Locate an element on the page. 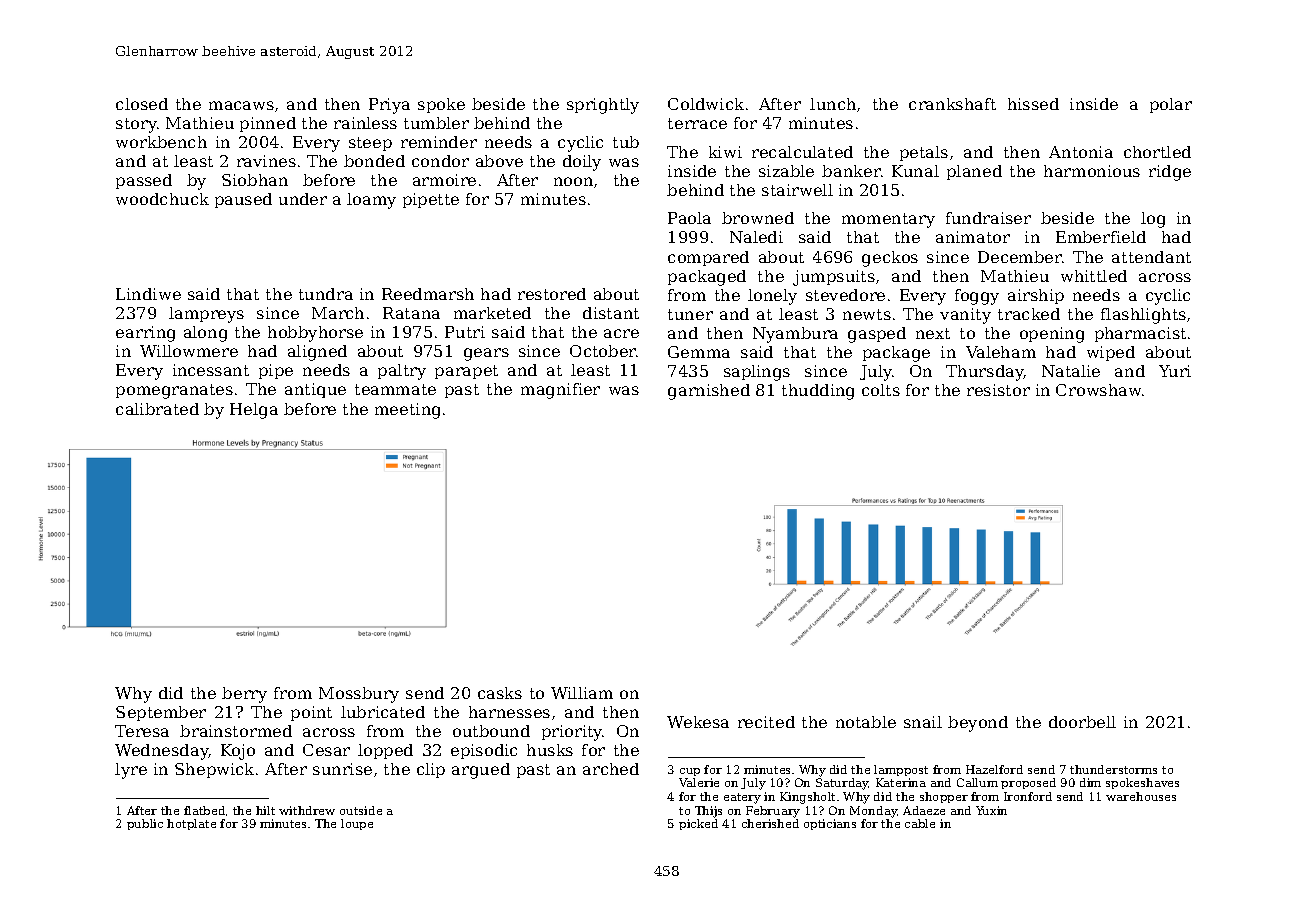 This image has height=924, width=1308. doorbell is located at coordinates (1082, 722).
